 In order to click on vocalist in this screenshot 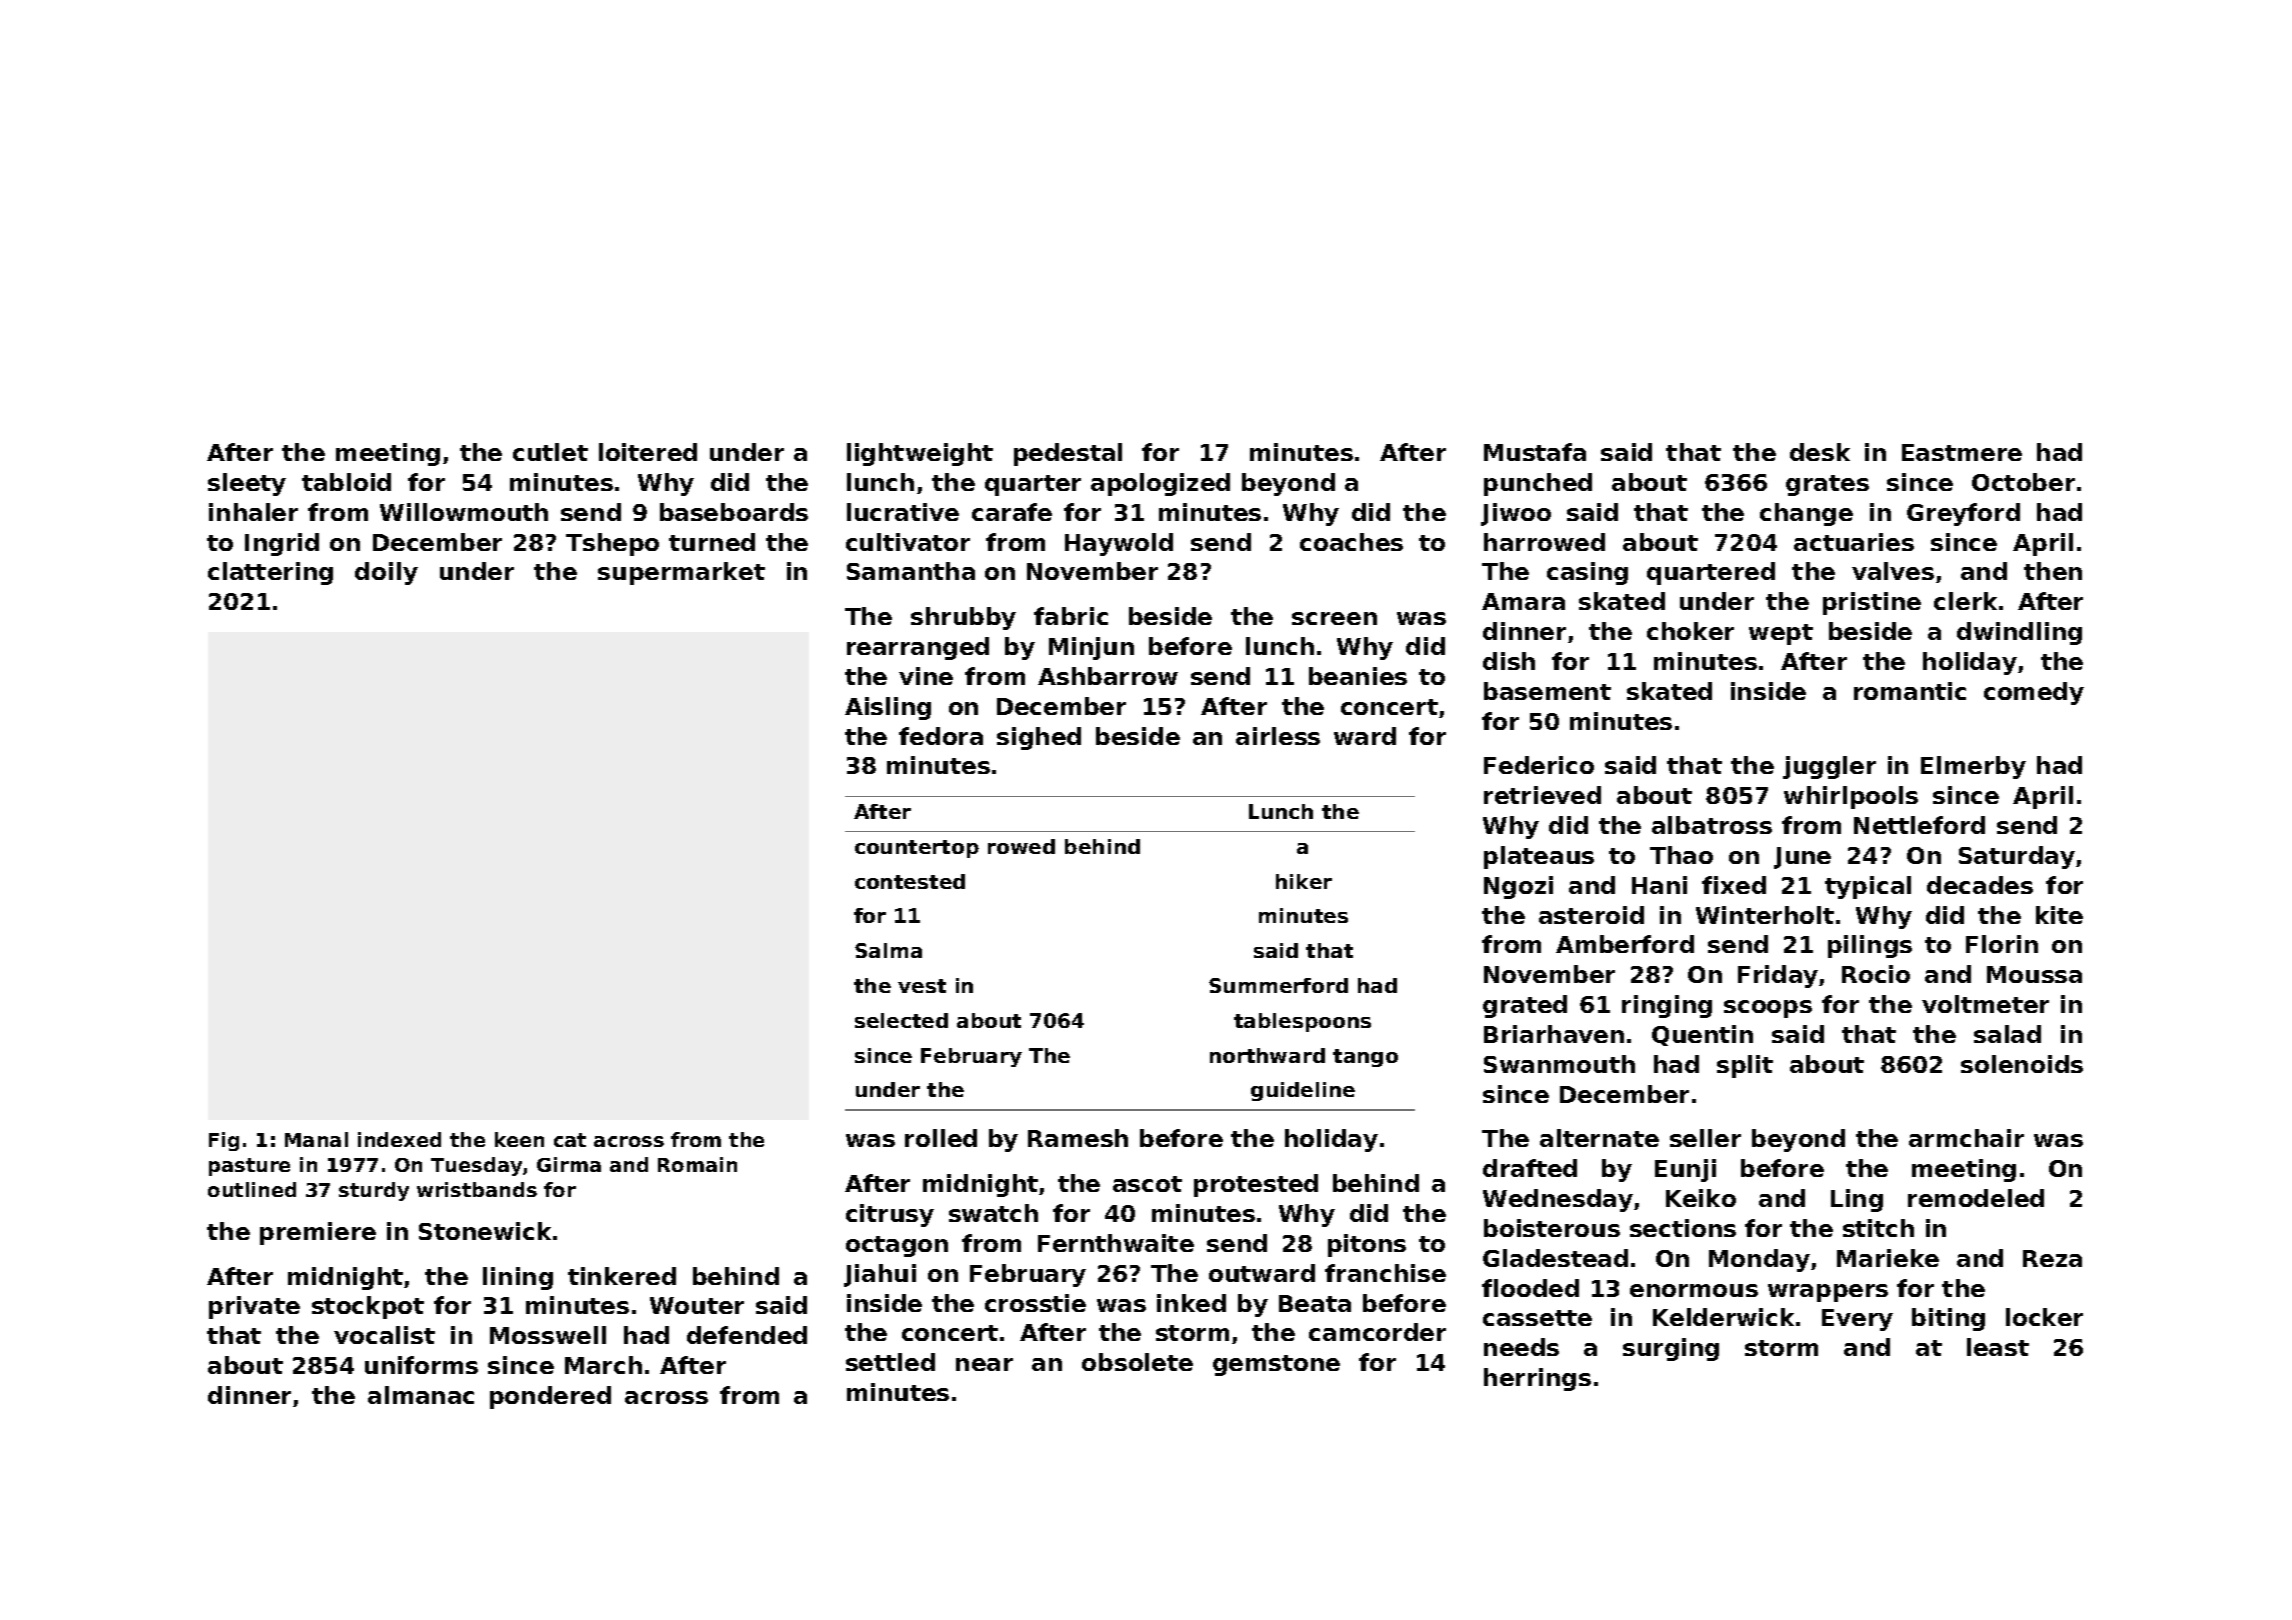, I will do `click(384, 1335)`.
